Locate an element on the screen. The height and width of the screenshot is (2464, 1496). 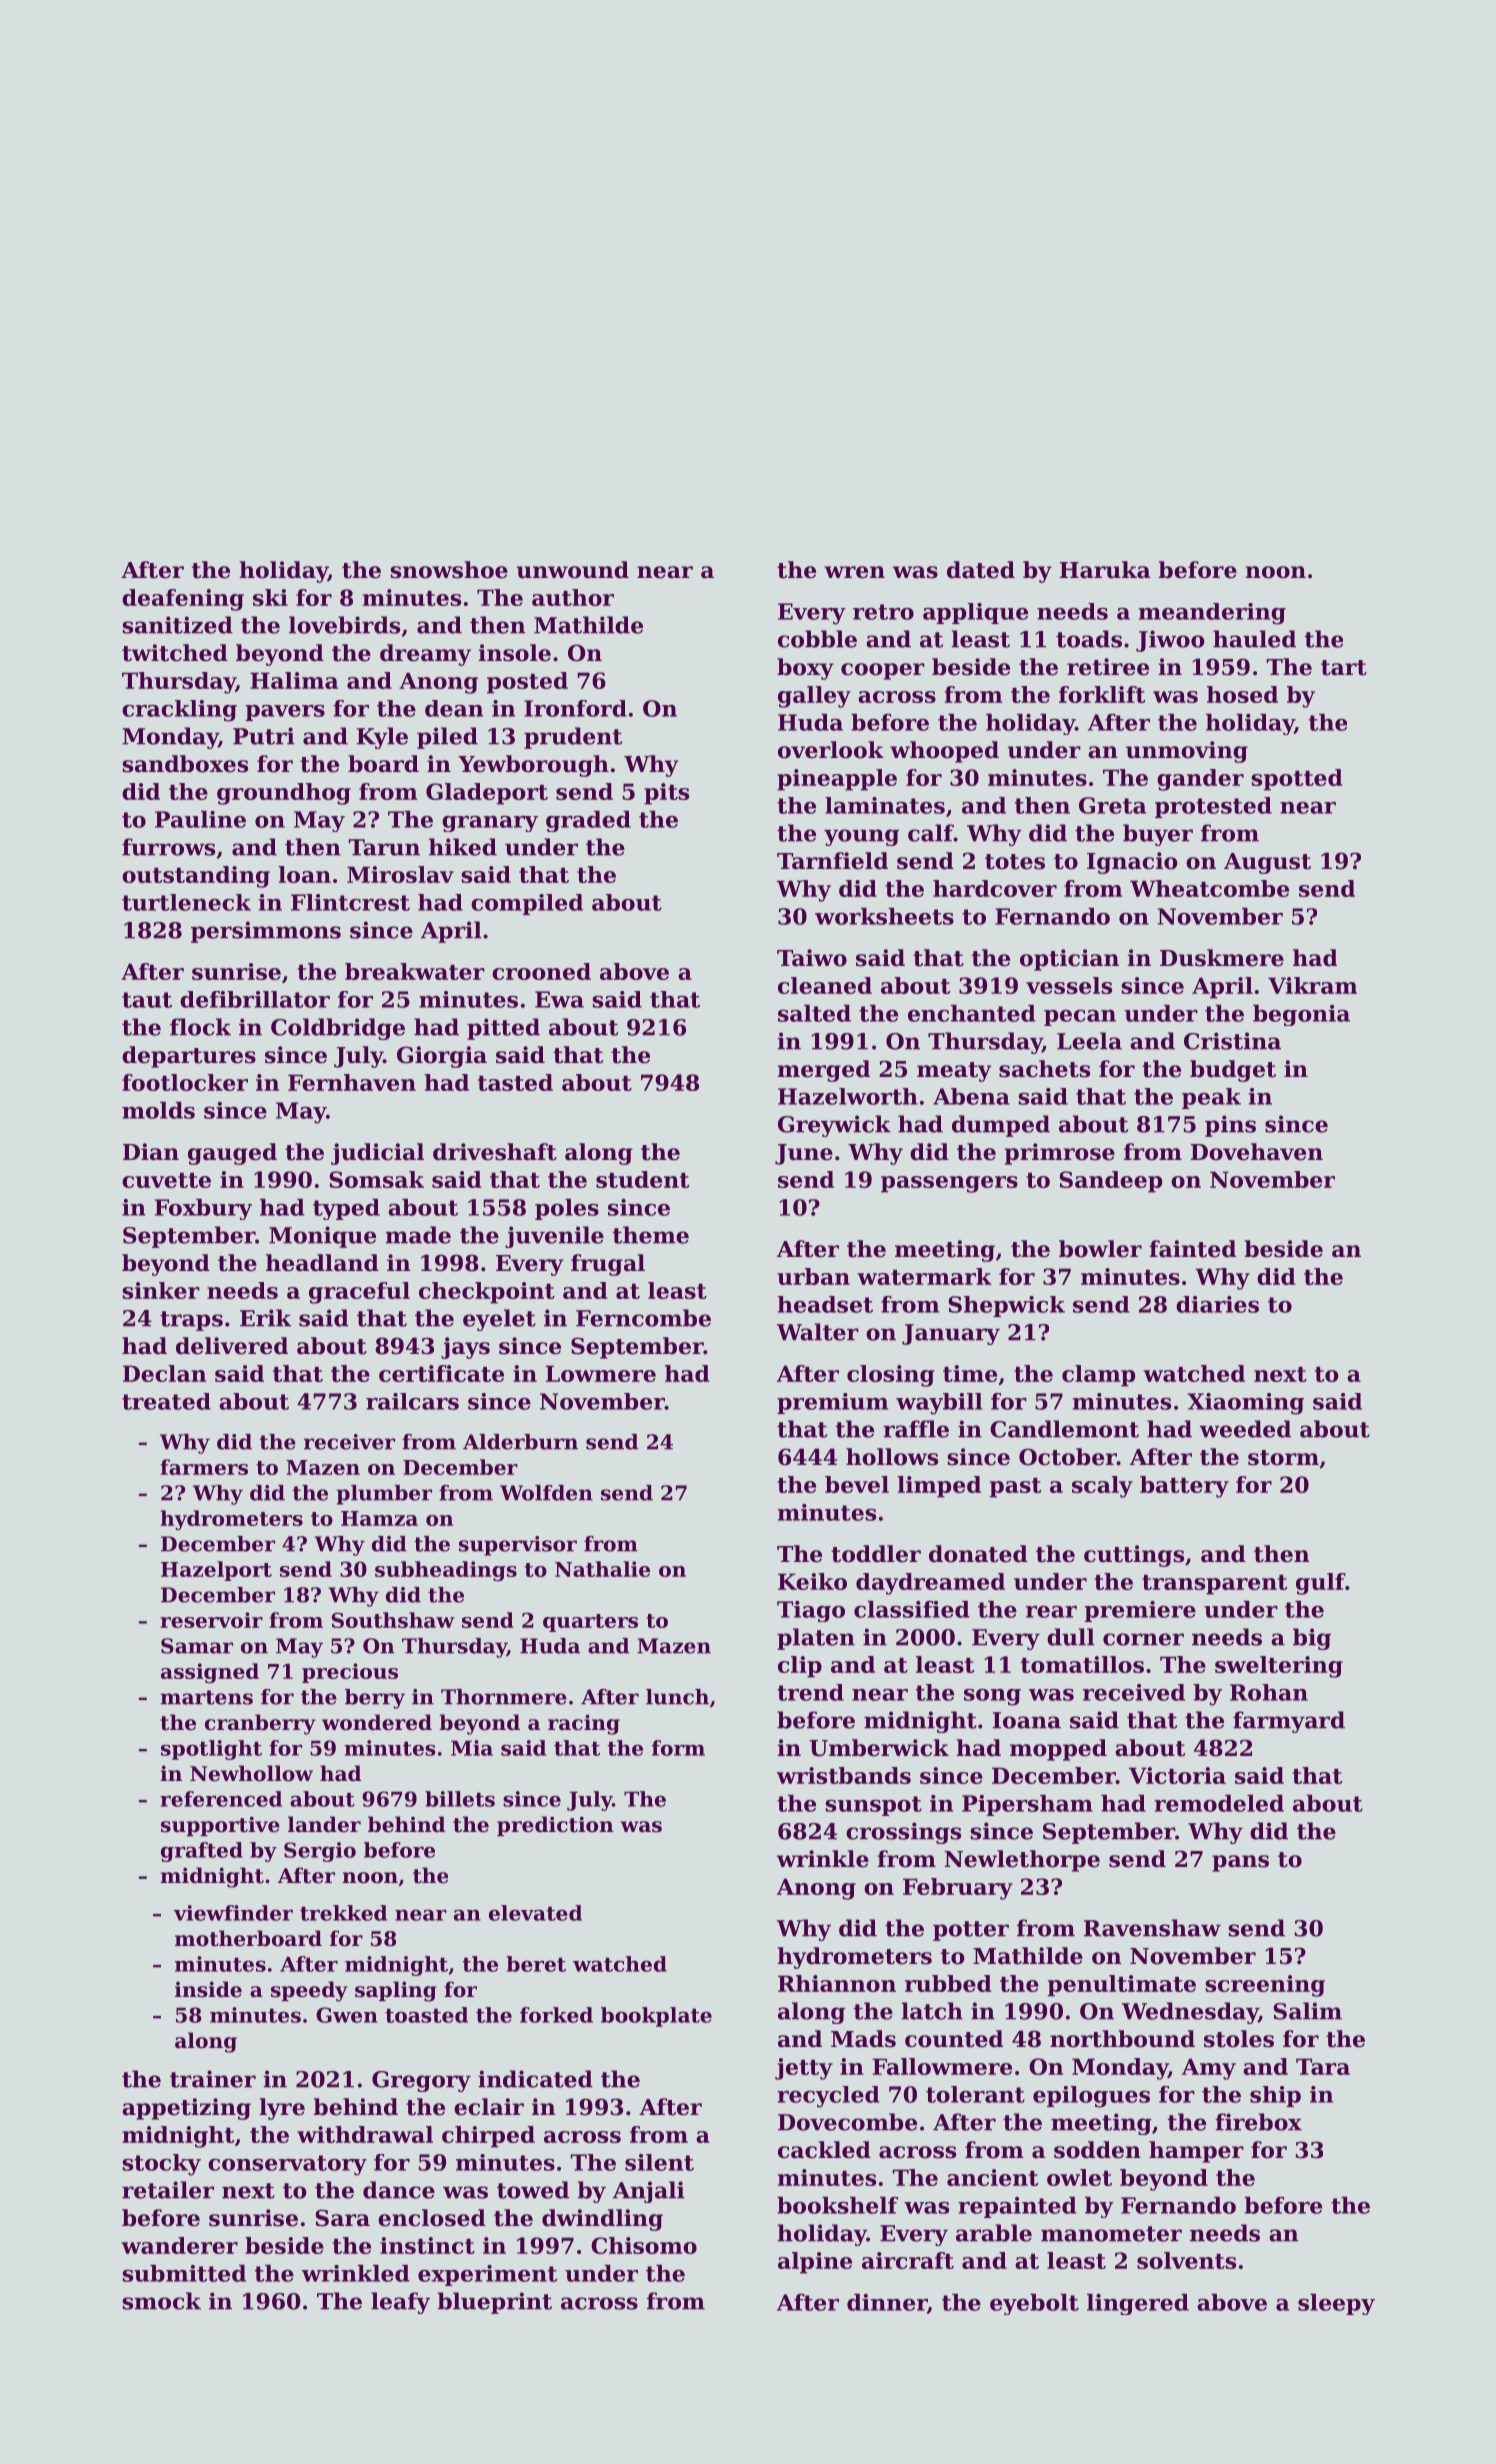
taut is located at coordinates (147, 1000).
